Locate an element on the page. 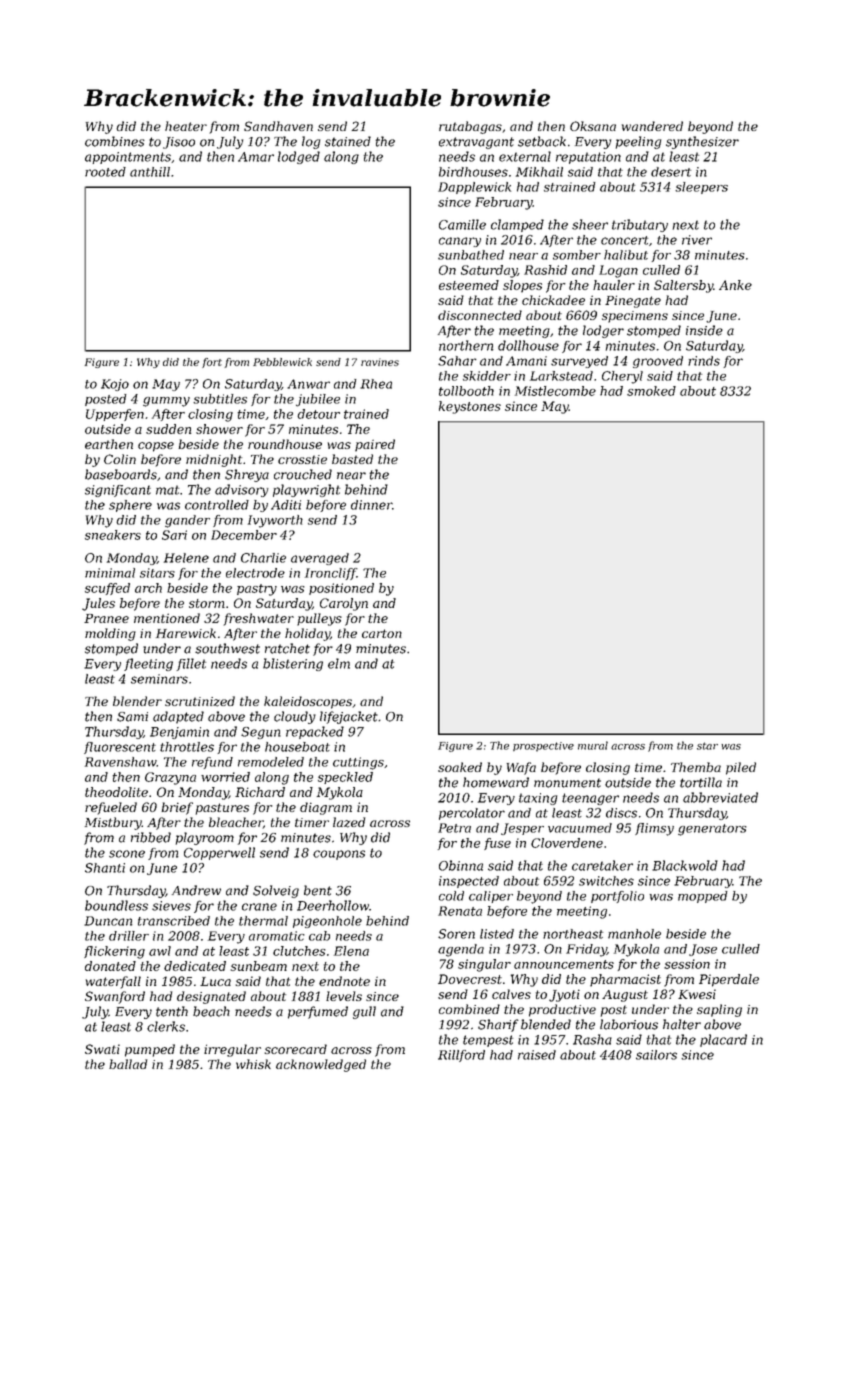 The height and width of the image is (1400, 849). fort is located at coordinates (212, 363).
